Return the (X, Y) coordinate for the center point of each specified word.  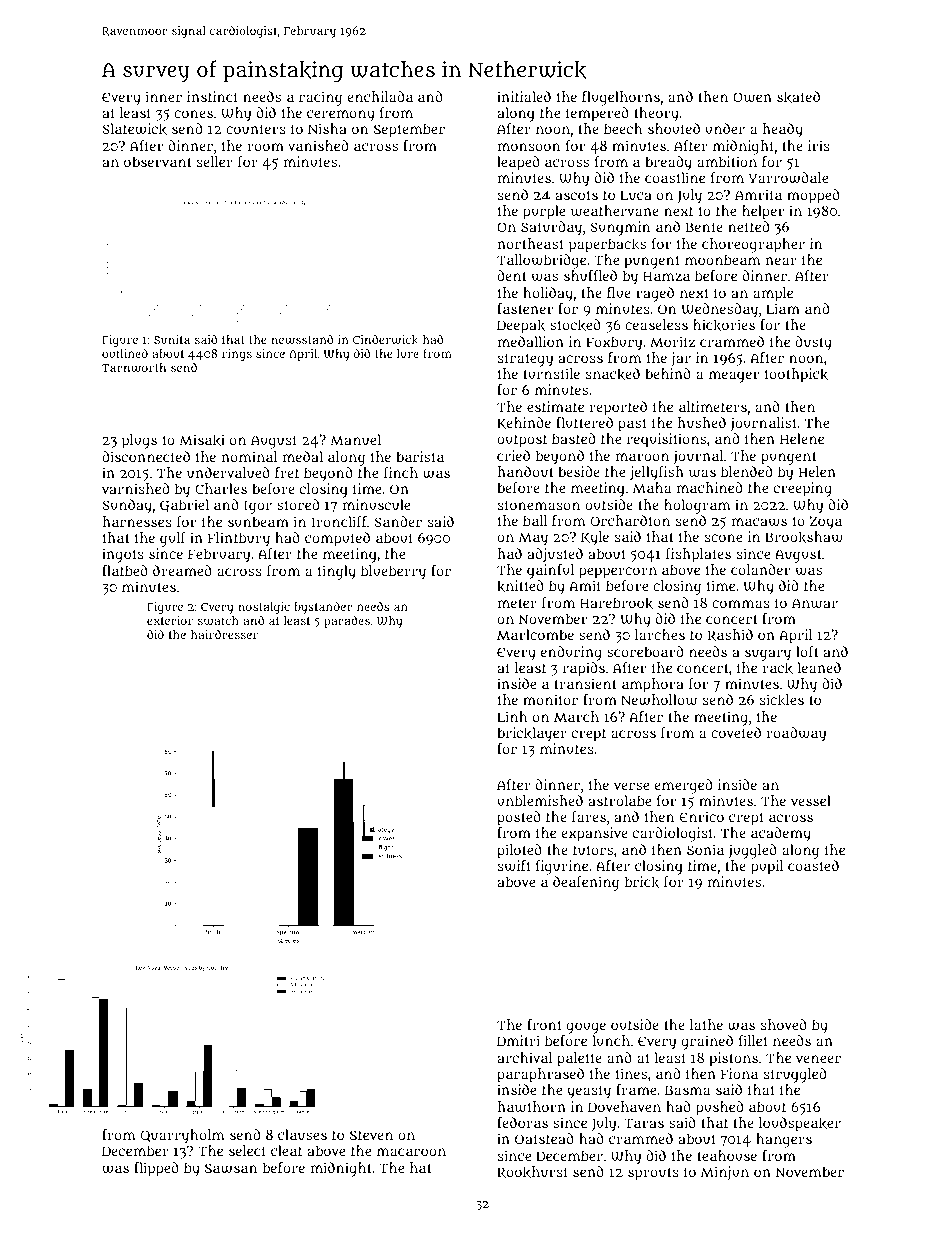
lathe (706, 1024)
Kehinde (524, 423)
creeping (803, 489)
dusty (813, 343)
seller (215, 161)
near (781, 261)
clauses (302, 1134)
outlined (125, 353)
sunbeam (258, 521)
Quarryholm (182, 1136)
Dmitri (518, 1040)
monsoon (529, 147)
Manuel (355, 439)
